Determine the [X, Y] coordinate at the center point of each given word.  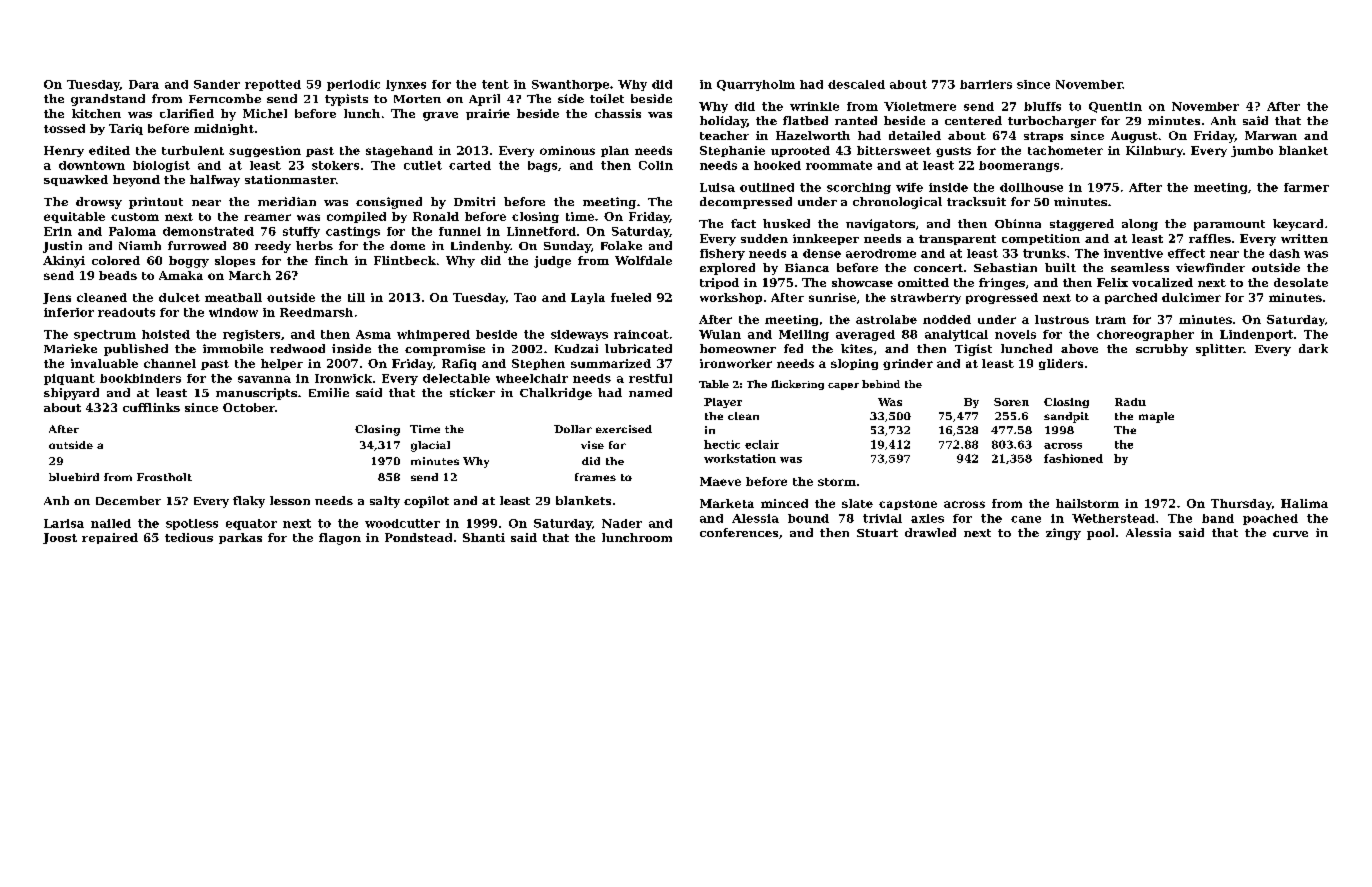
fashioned [1073, 458]
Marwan [1271, 135]
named [650, 392]
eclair [762, 444]
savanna [264, 379]
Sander [217, 84]
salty [385, 502]
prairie [488, 114]
